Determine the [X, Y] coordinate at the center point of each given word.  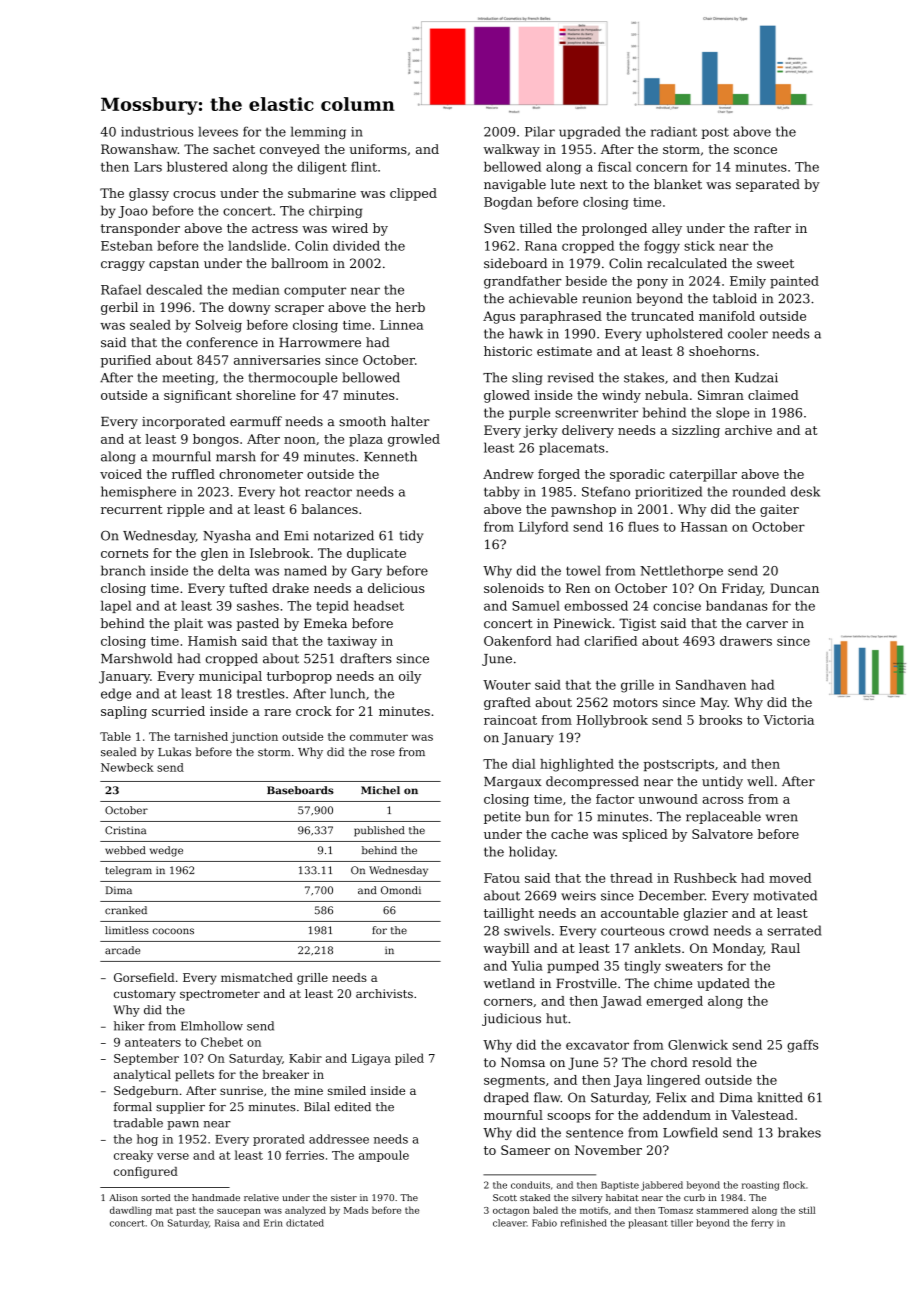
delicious [396, 588]
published [379, 831]
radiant [674, 131]
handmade [216, 1197]
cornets [124, 553]
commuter [379, 737]
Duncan [794, 588]
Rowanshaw [139, 149]
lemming [318, 132]
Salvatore [722, 834]
